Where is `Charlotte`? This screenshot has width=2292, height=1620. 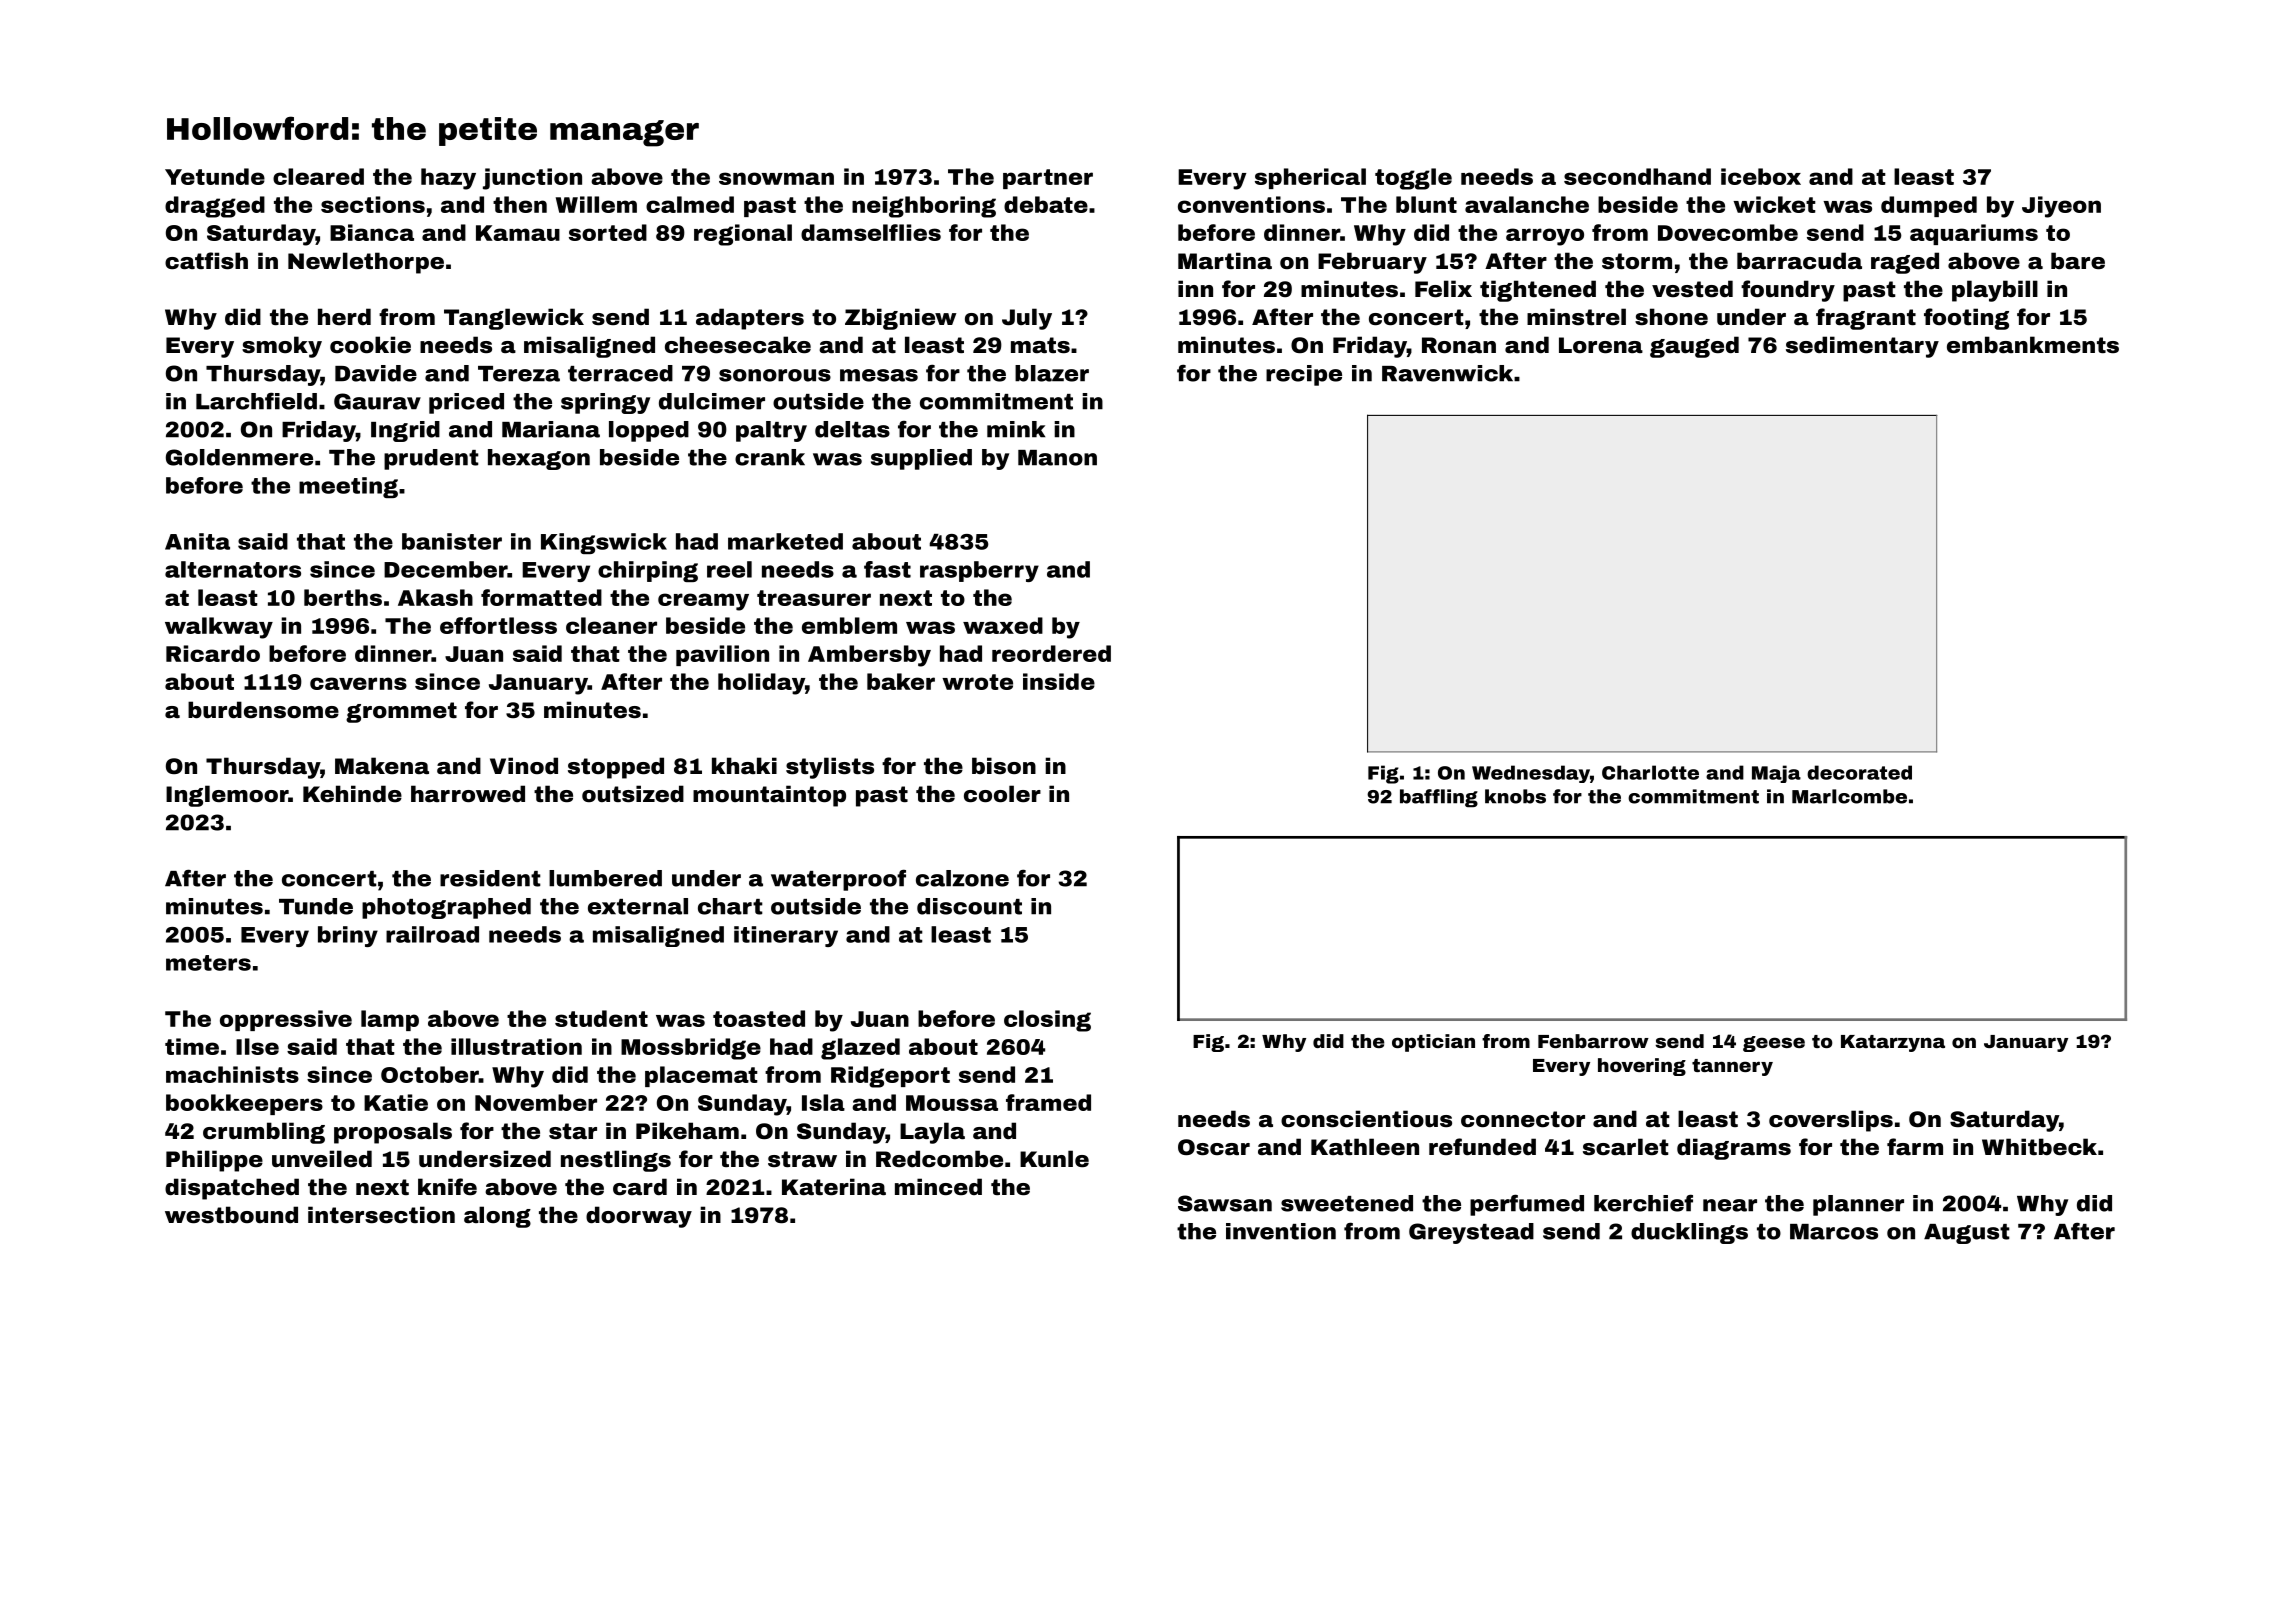
Charlotte is located at coordinates (1650, 772).
